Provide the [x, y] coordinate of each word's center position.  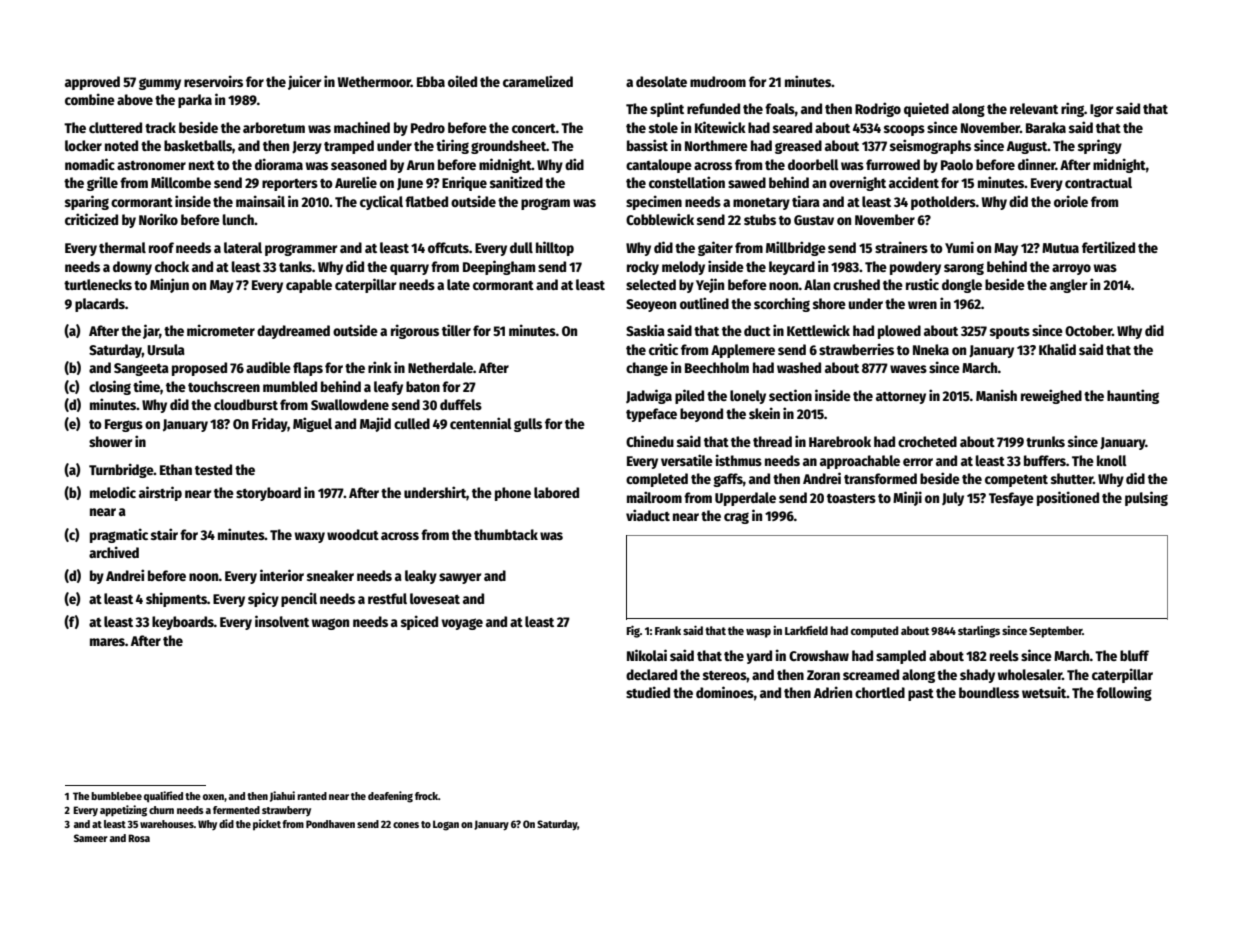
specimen [654, 202]
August [1027, 147]
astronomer [151, 165]
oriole [1071, 201]
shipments [176, 599]
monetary [761, 204]
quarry [409, 269]
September [1055, 632]
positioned [1068, 498]
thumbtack [506, 534]
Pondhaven [330, 824]
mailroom [654, 497]
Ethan [176, 469]
